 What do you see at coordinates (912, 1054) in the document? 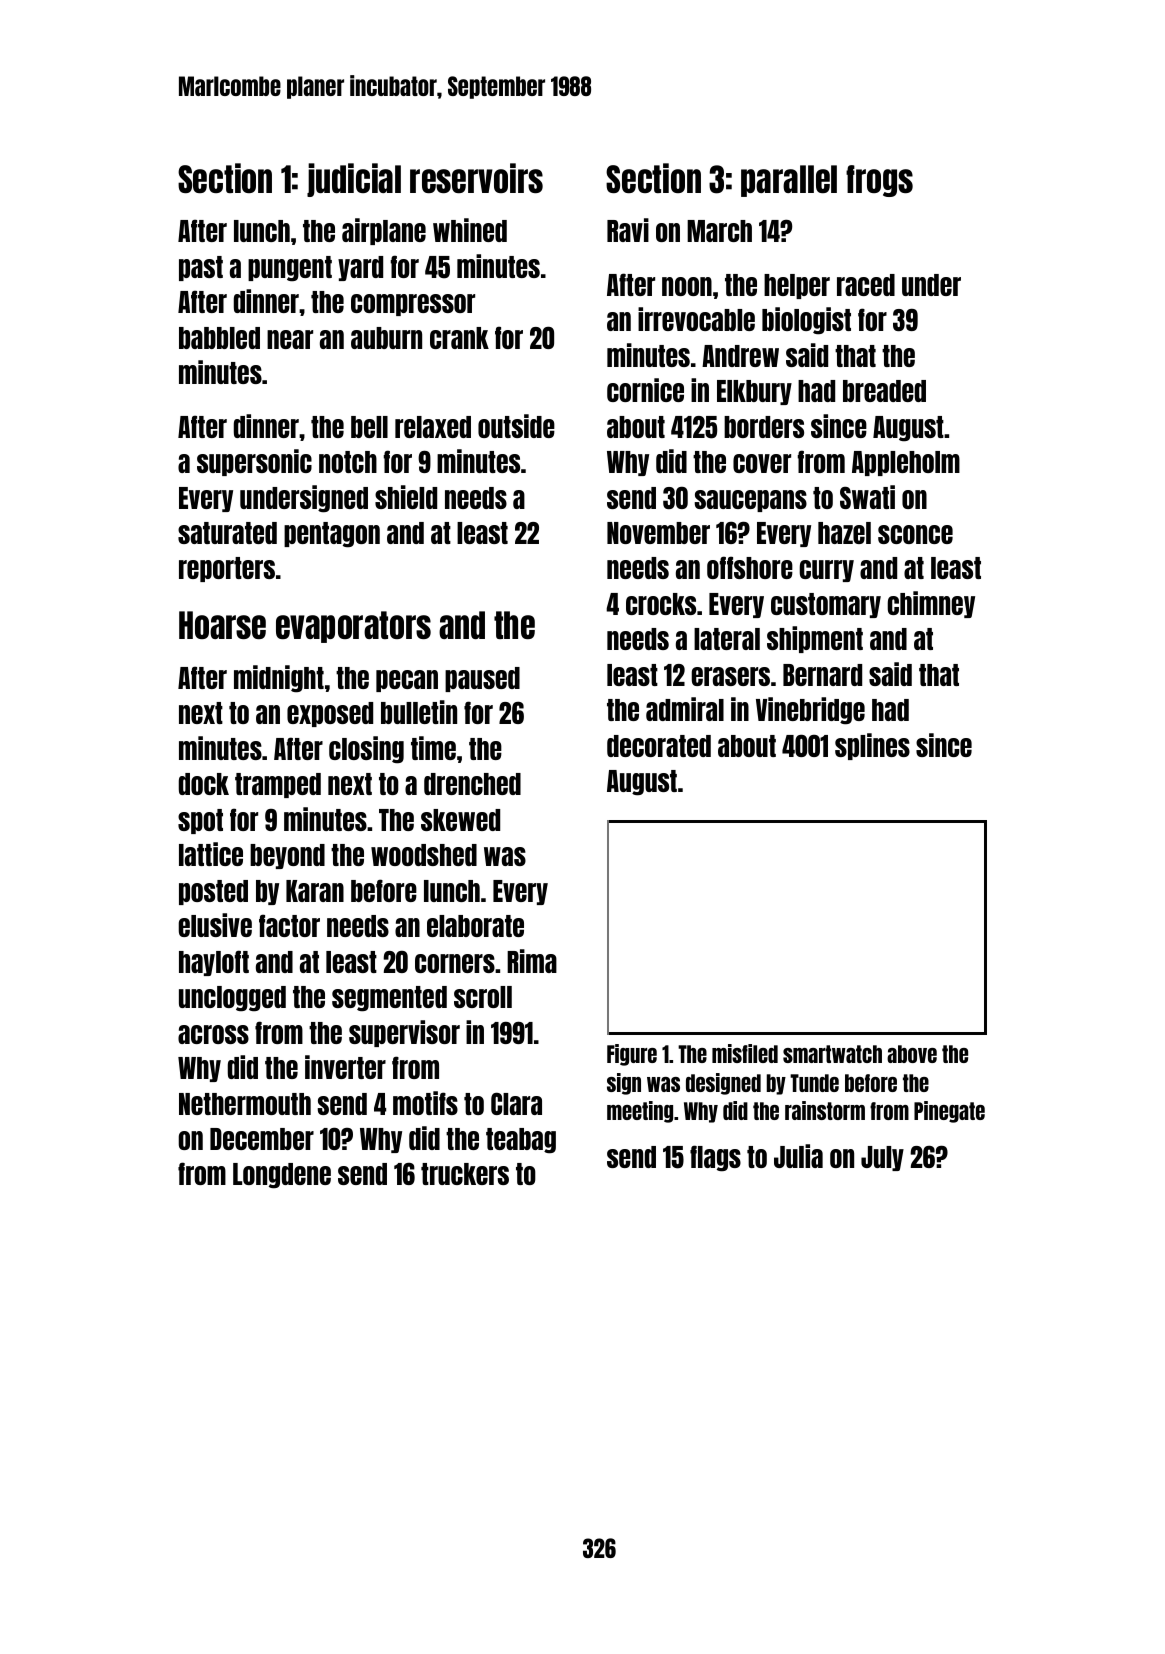
I see `above` at bounding box center [912, 1054].
